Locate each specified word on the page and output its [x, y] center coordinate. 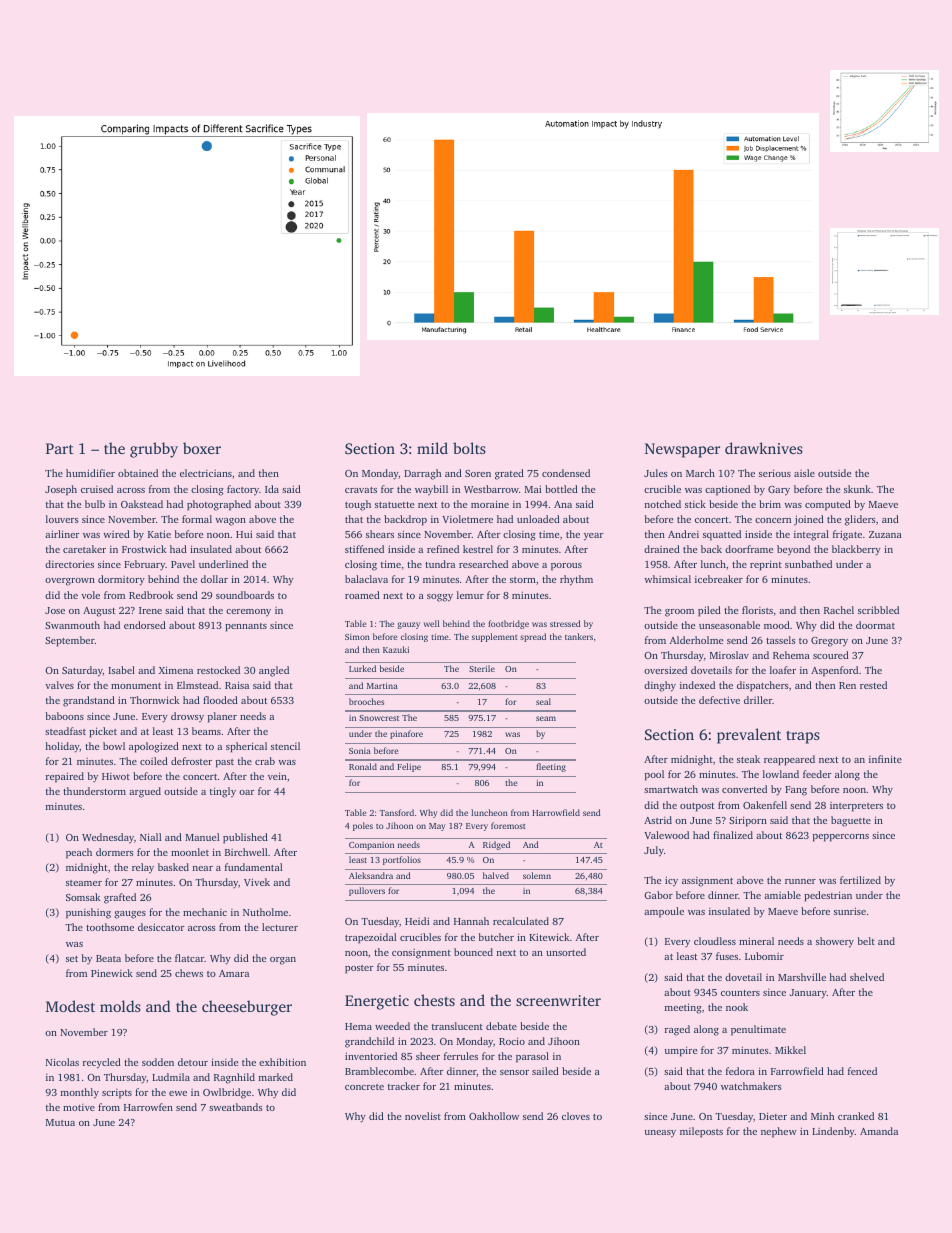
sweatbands [236, 1107]
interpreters [856, 807]
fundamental [254, 867]
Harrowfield [556, 812]
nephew [778, 1132]
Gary [779, 491]
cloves [576, 1116]
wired [116, 534]
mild [432, 448]
